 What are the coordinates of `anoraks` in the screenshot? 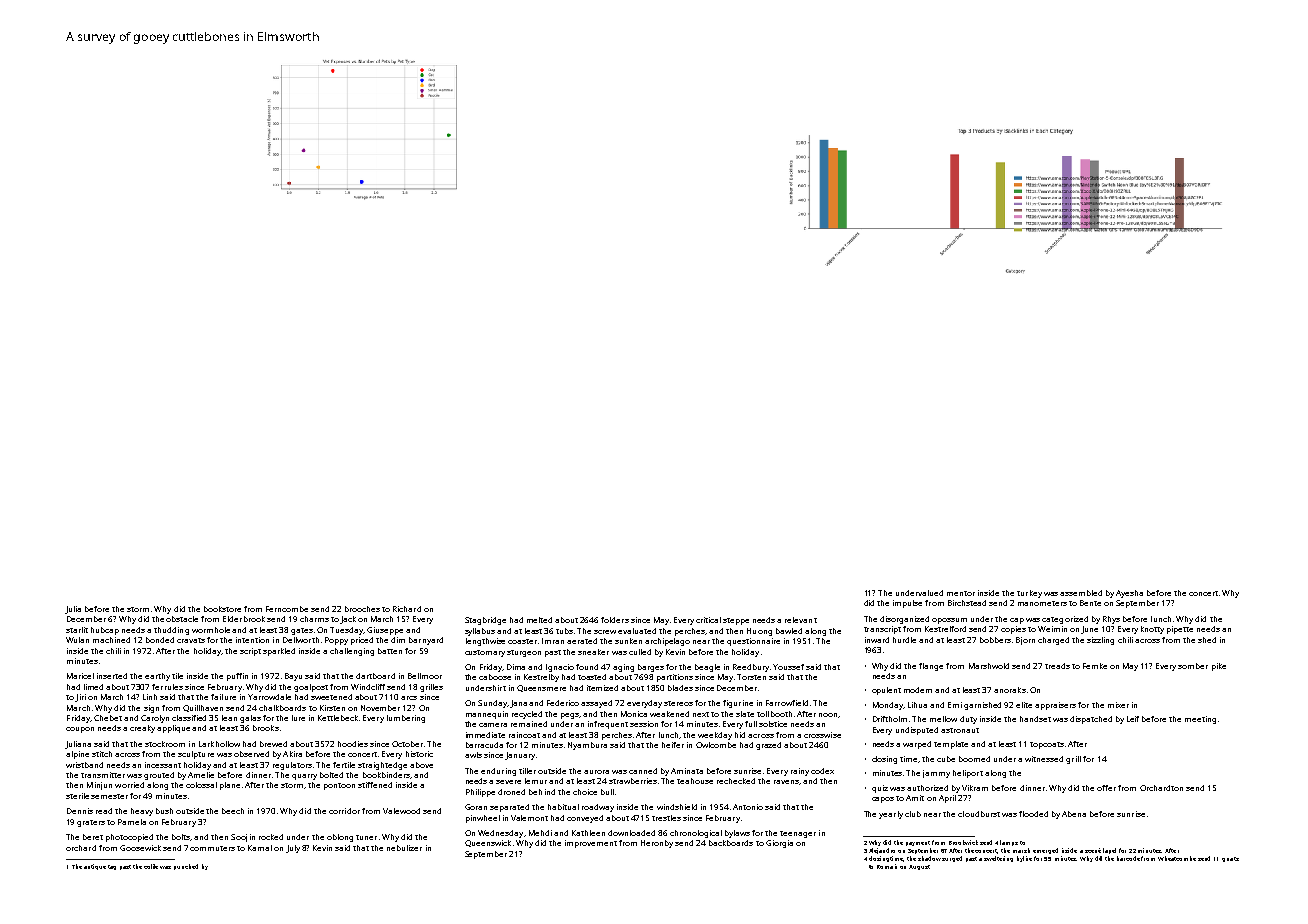 It's located at (1010, 690).
